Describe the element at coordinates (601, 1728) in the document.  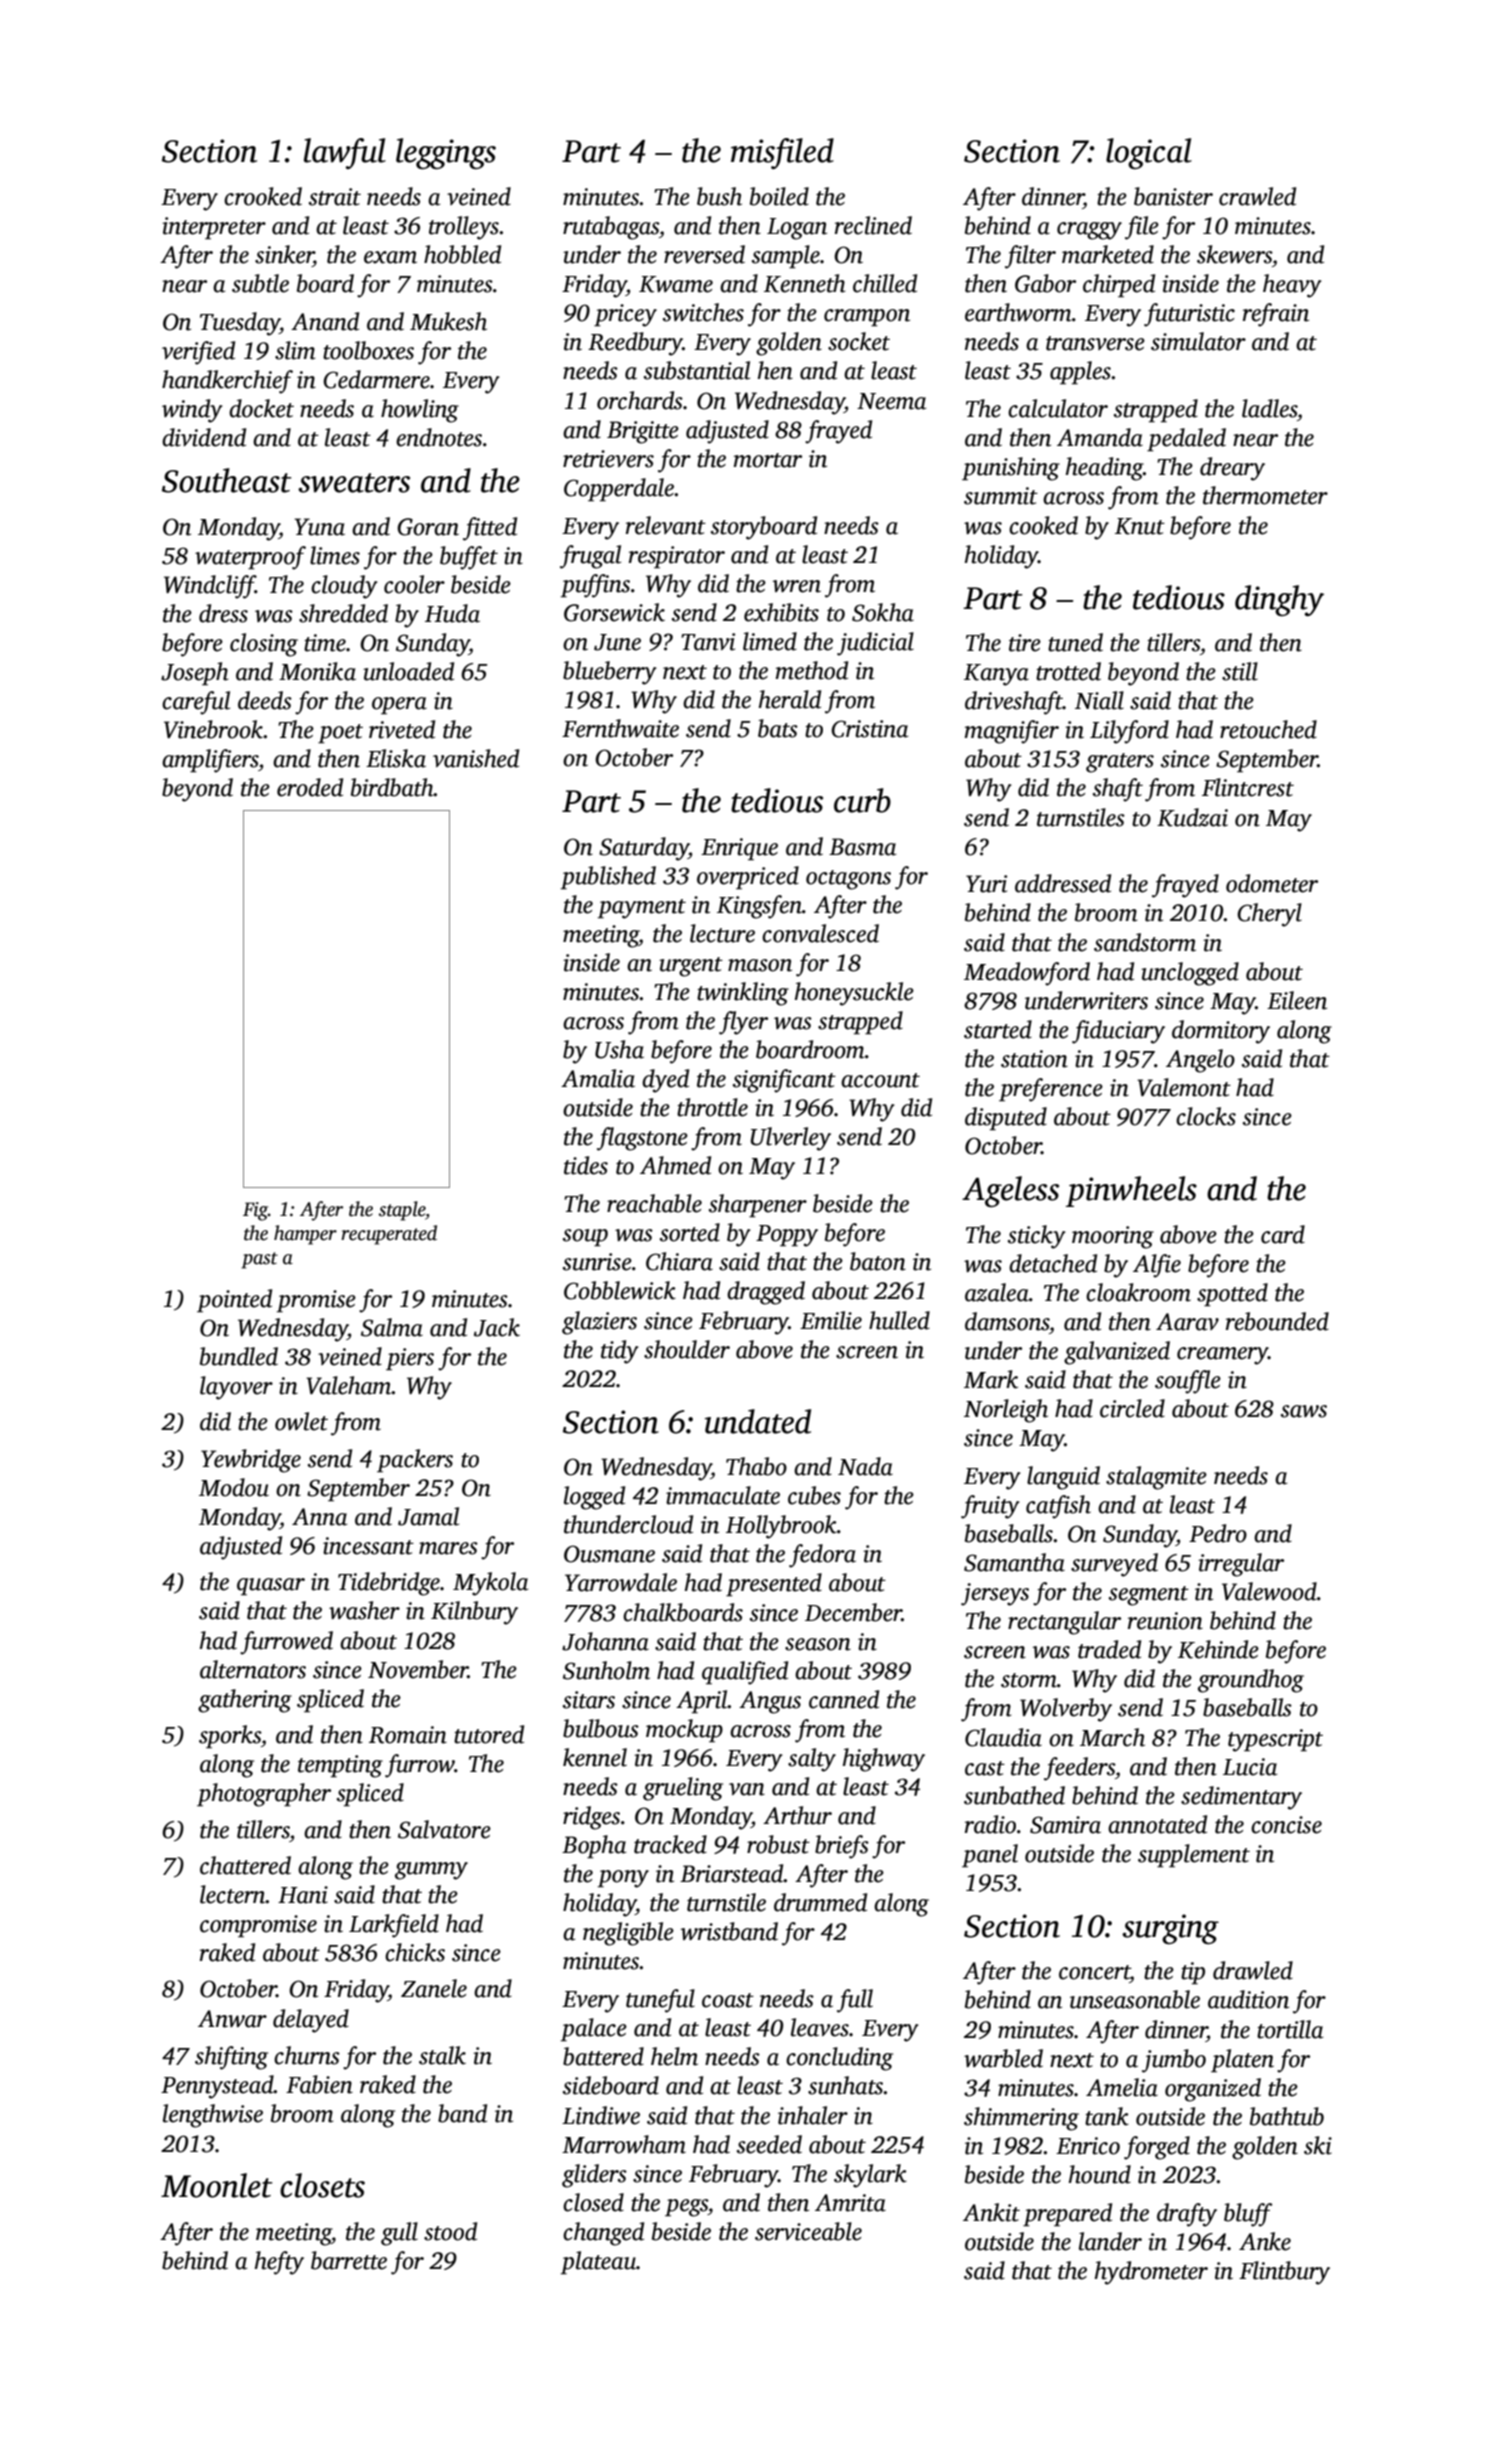
I see `bulbous` at that location.
